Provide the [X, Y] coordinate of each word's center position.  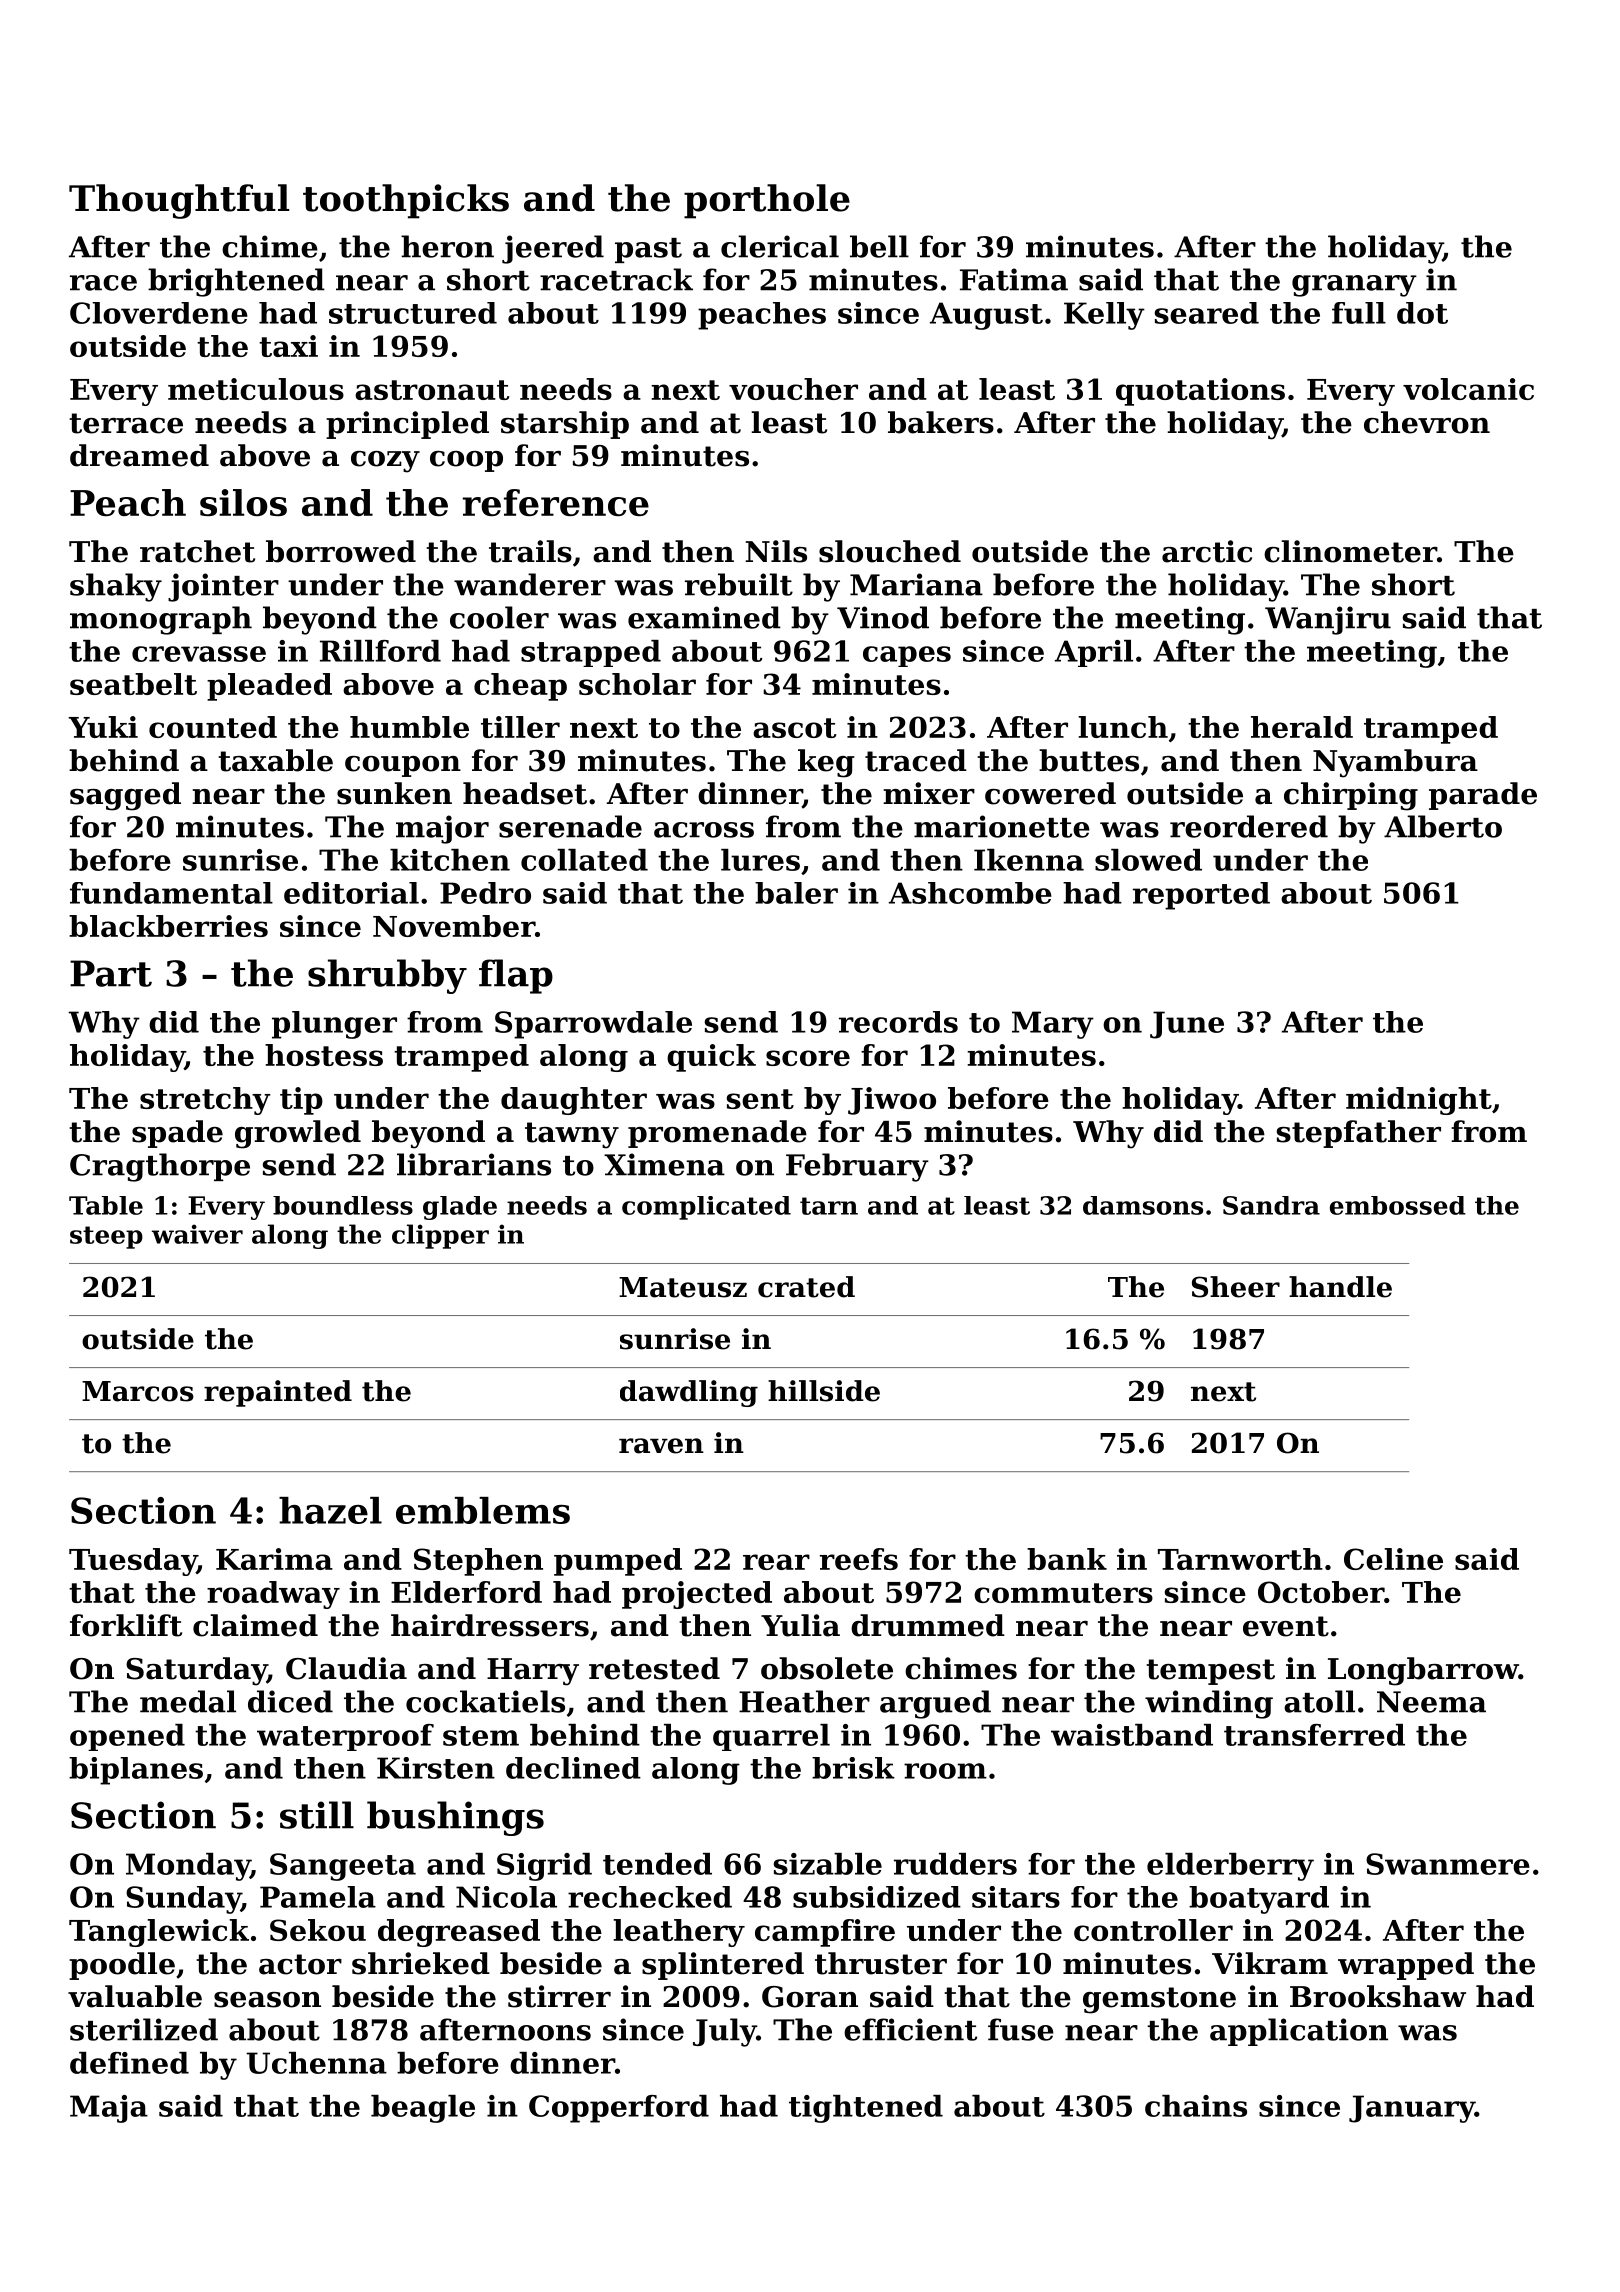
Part [111, 973]
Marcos [138, 1391]
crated [806, 1287]
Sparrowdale [593, 1025]
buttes [1089, 760]
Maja [109, 2109]
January [1412, 2109]
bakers [941, 422]
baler [796, 893]
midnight [1419, 1101]
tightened [866, 2109]
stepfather [1359, 1134]
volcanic [1468, 389]
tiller [520, 727]
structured [413, 313]
